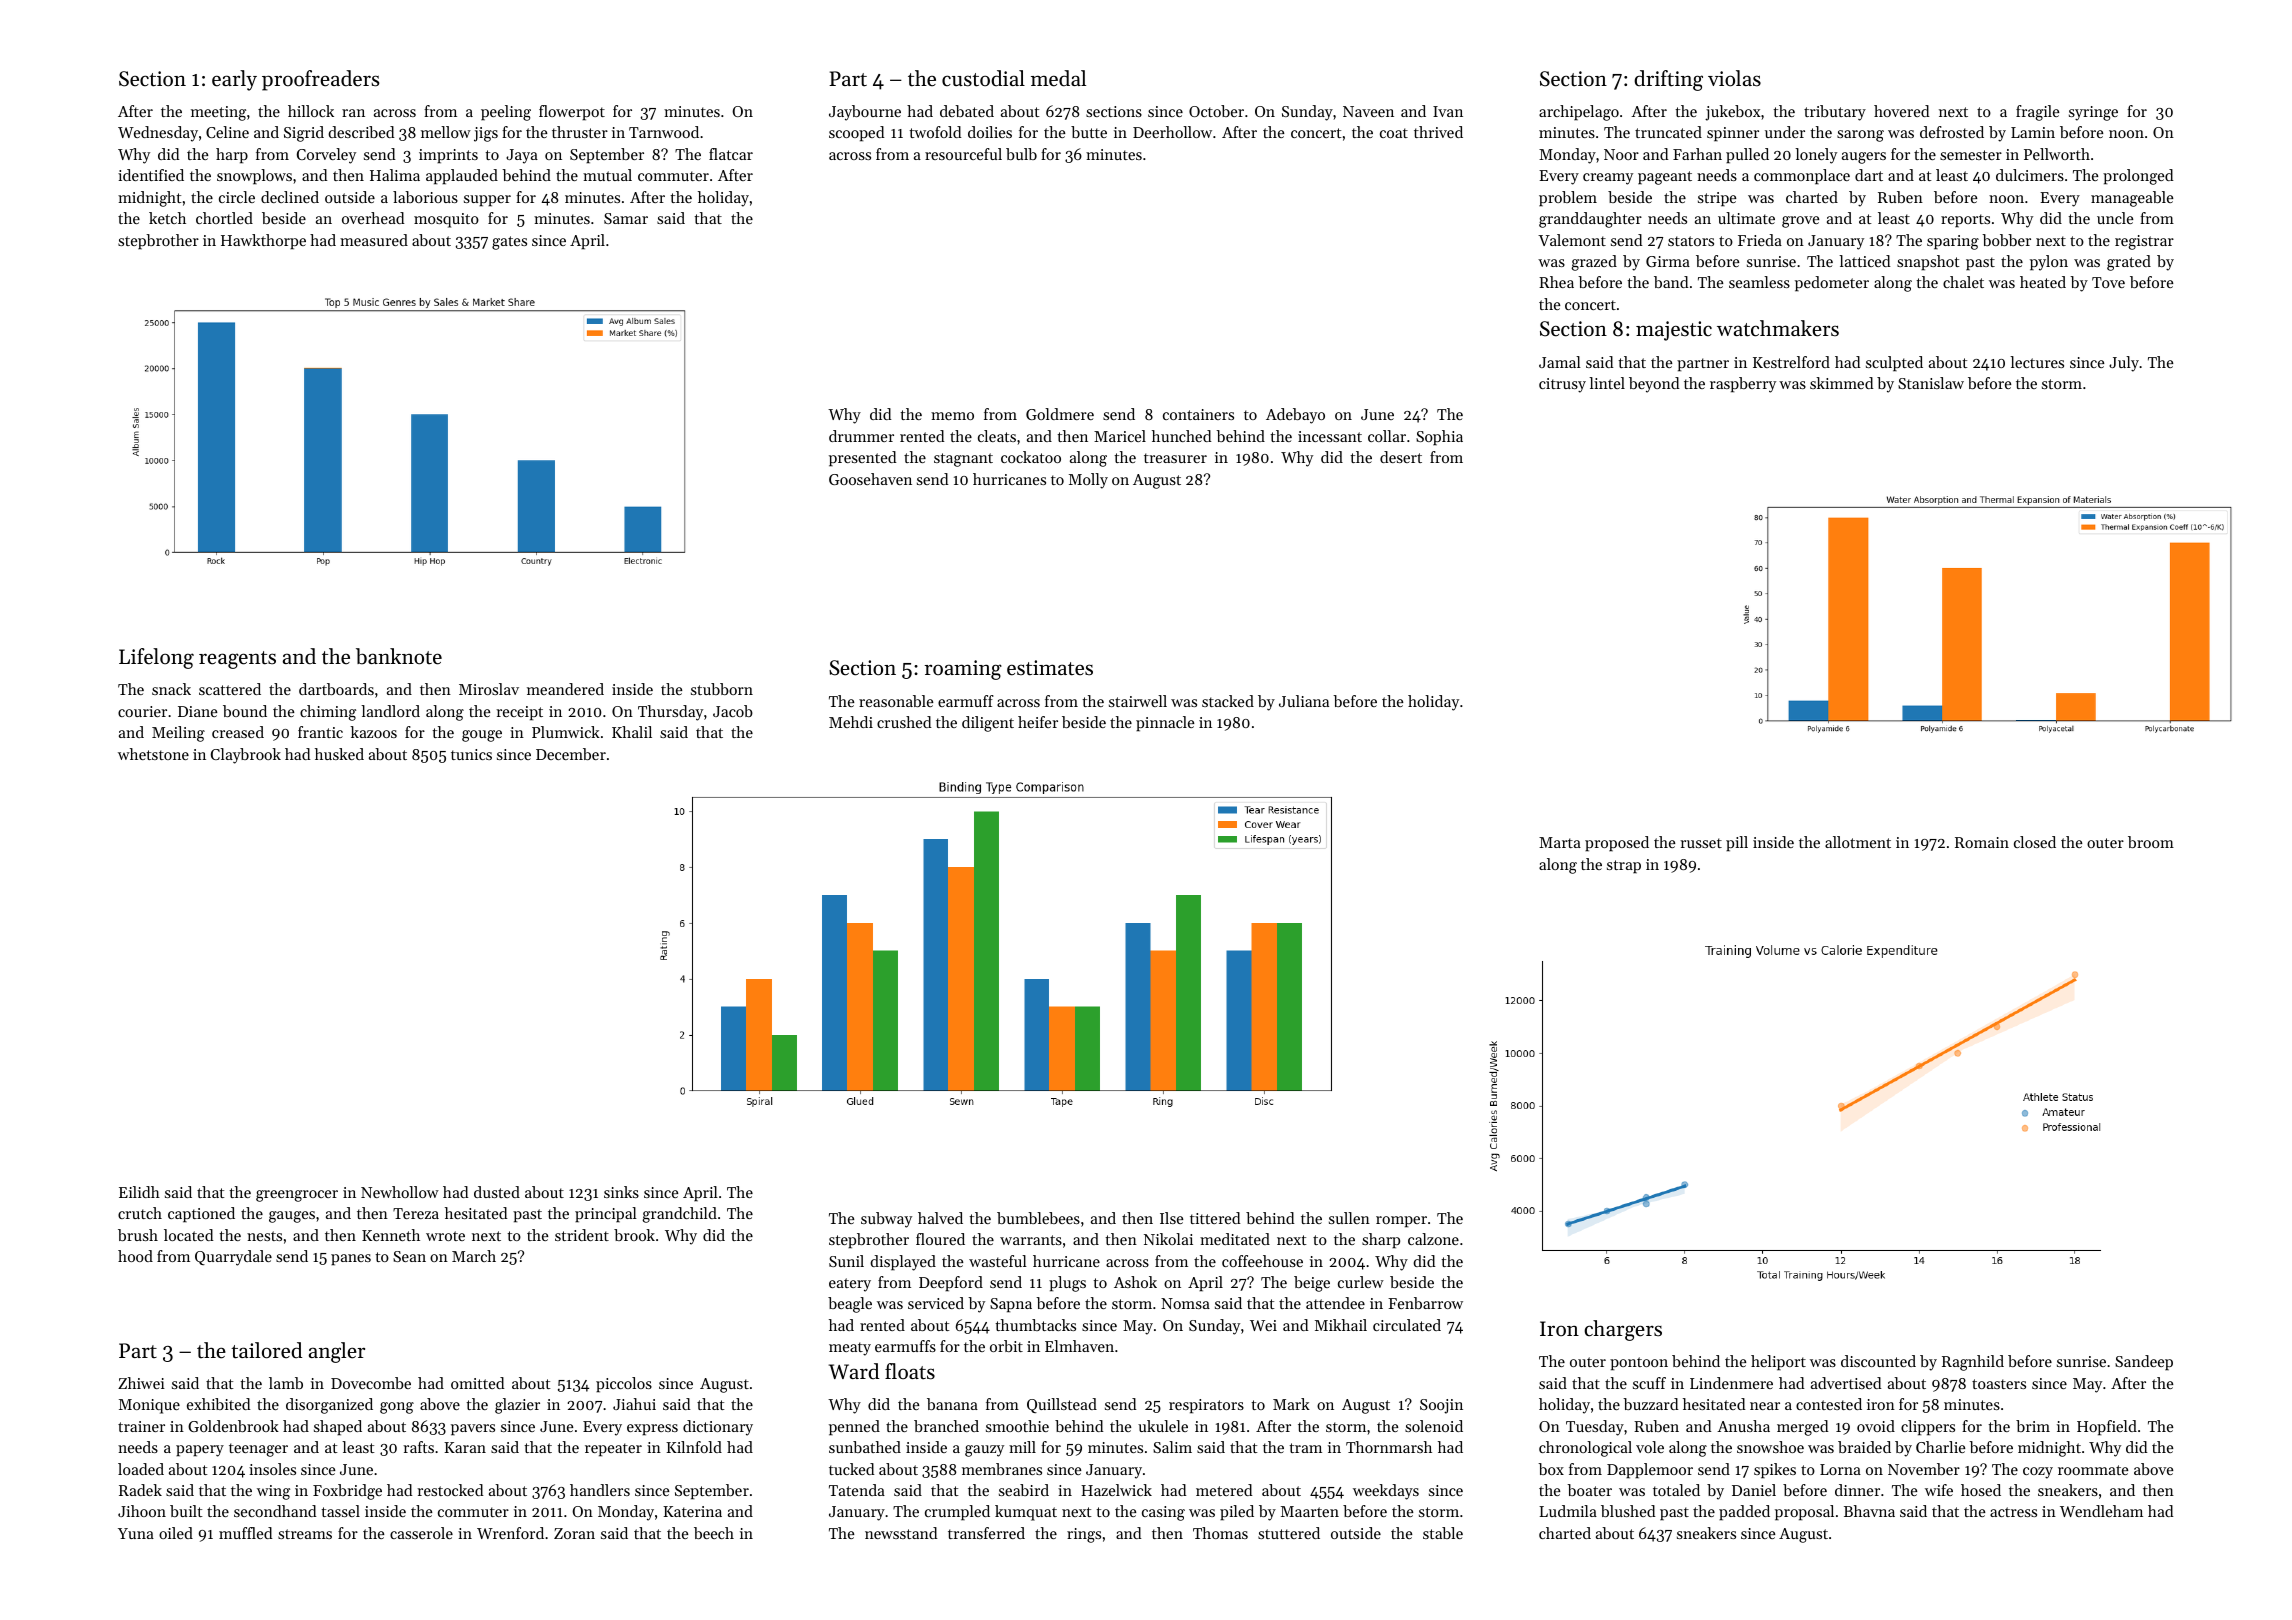 Image resolution: width=2292 pixels, height=1620 pixels. I want to click on greengrocer, so click(297, 1196).
